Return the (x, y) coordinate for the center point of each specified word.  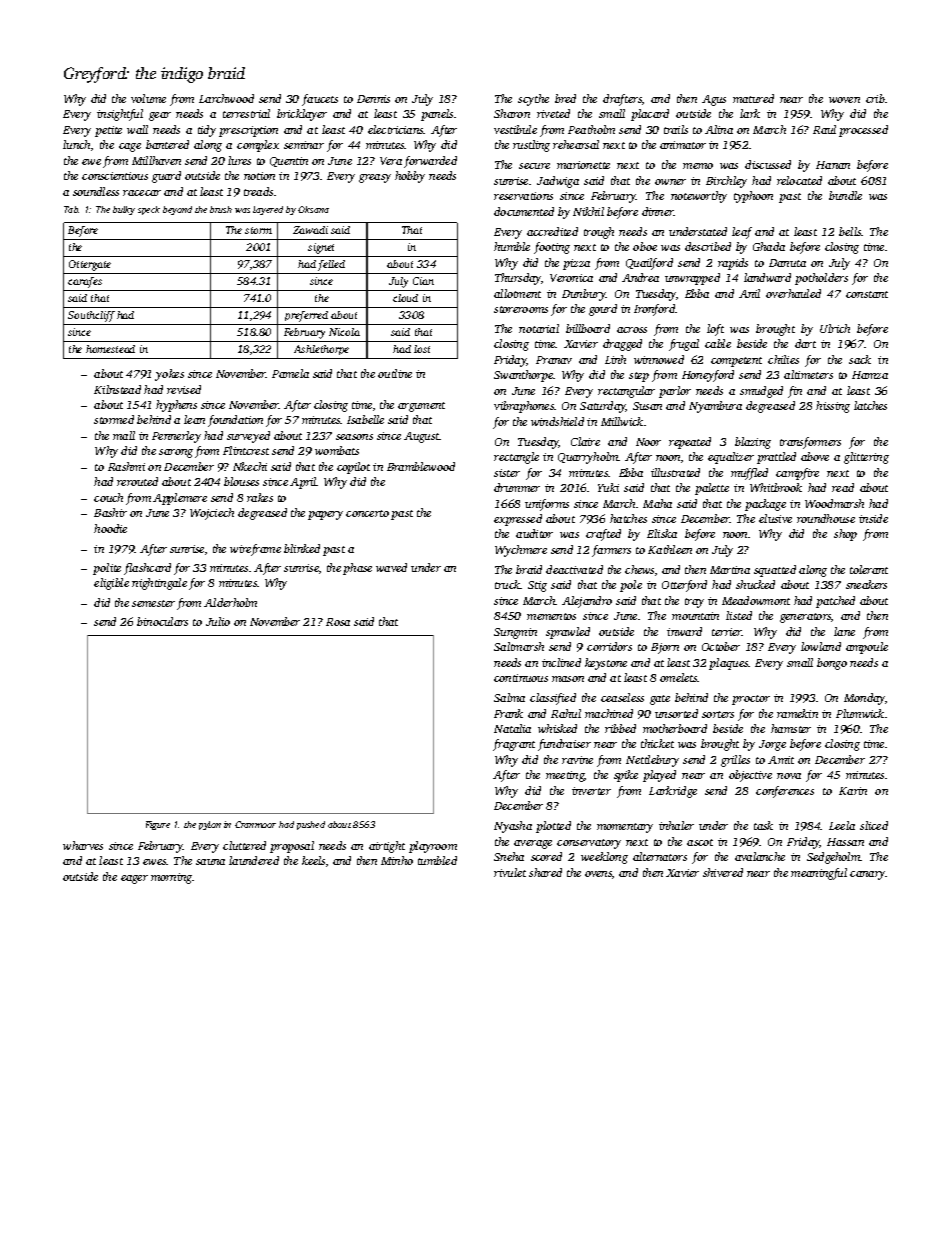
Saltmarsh (519, 646)
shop (845, 535)
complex (258, 146)
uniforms (547, 505)
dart (805, 343)
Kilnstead (117, 389)
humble (512, 246)
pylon (210, 825)
